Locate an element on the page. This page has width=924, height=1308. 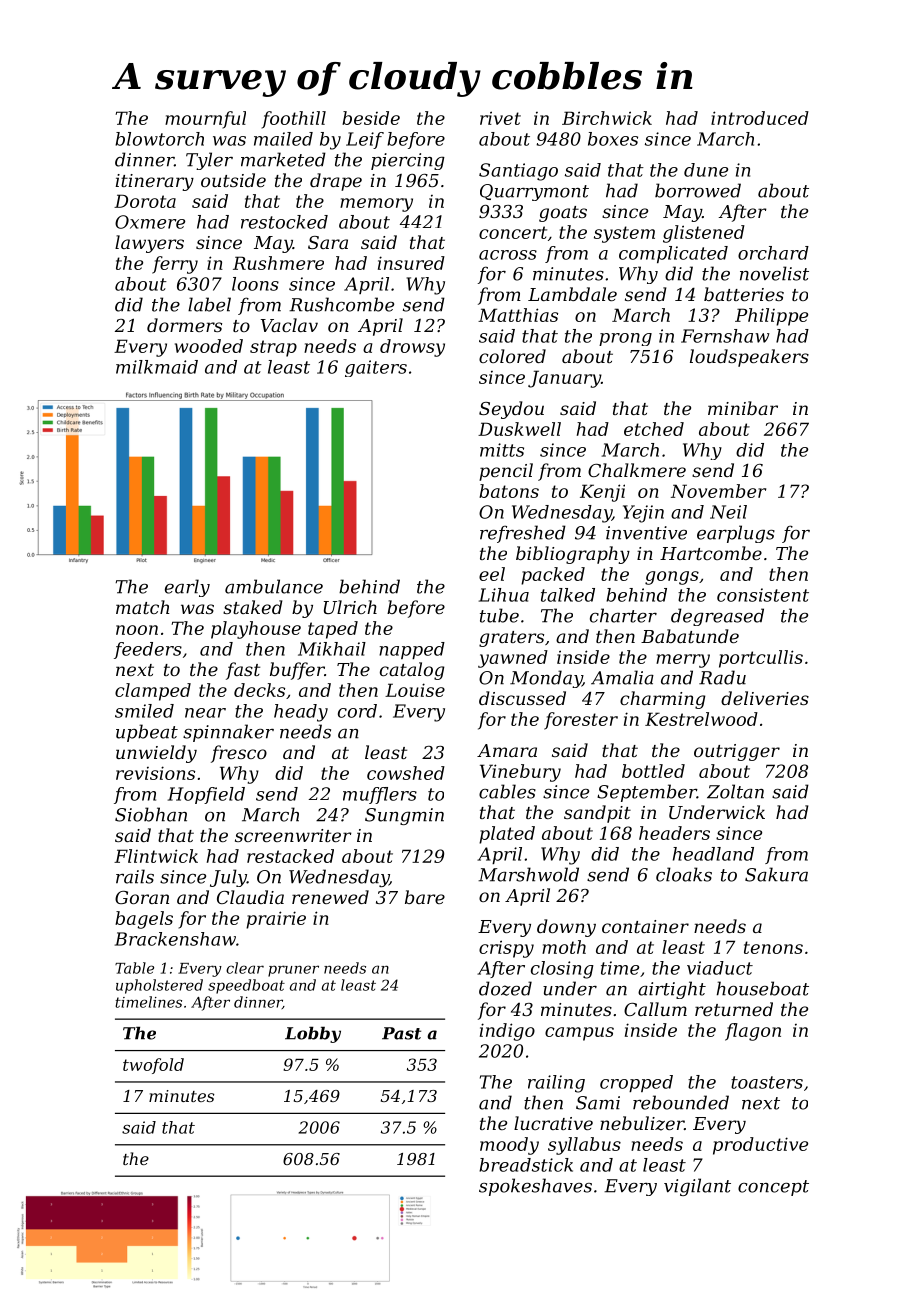
concept is located at coordinates (773, 1188).
